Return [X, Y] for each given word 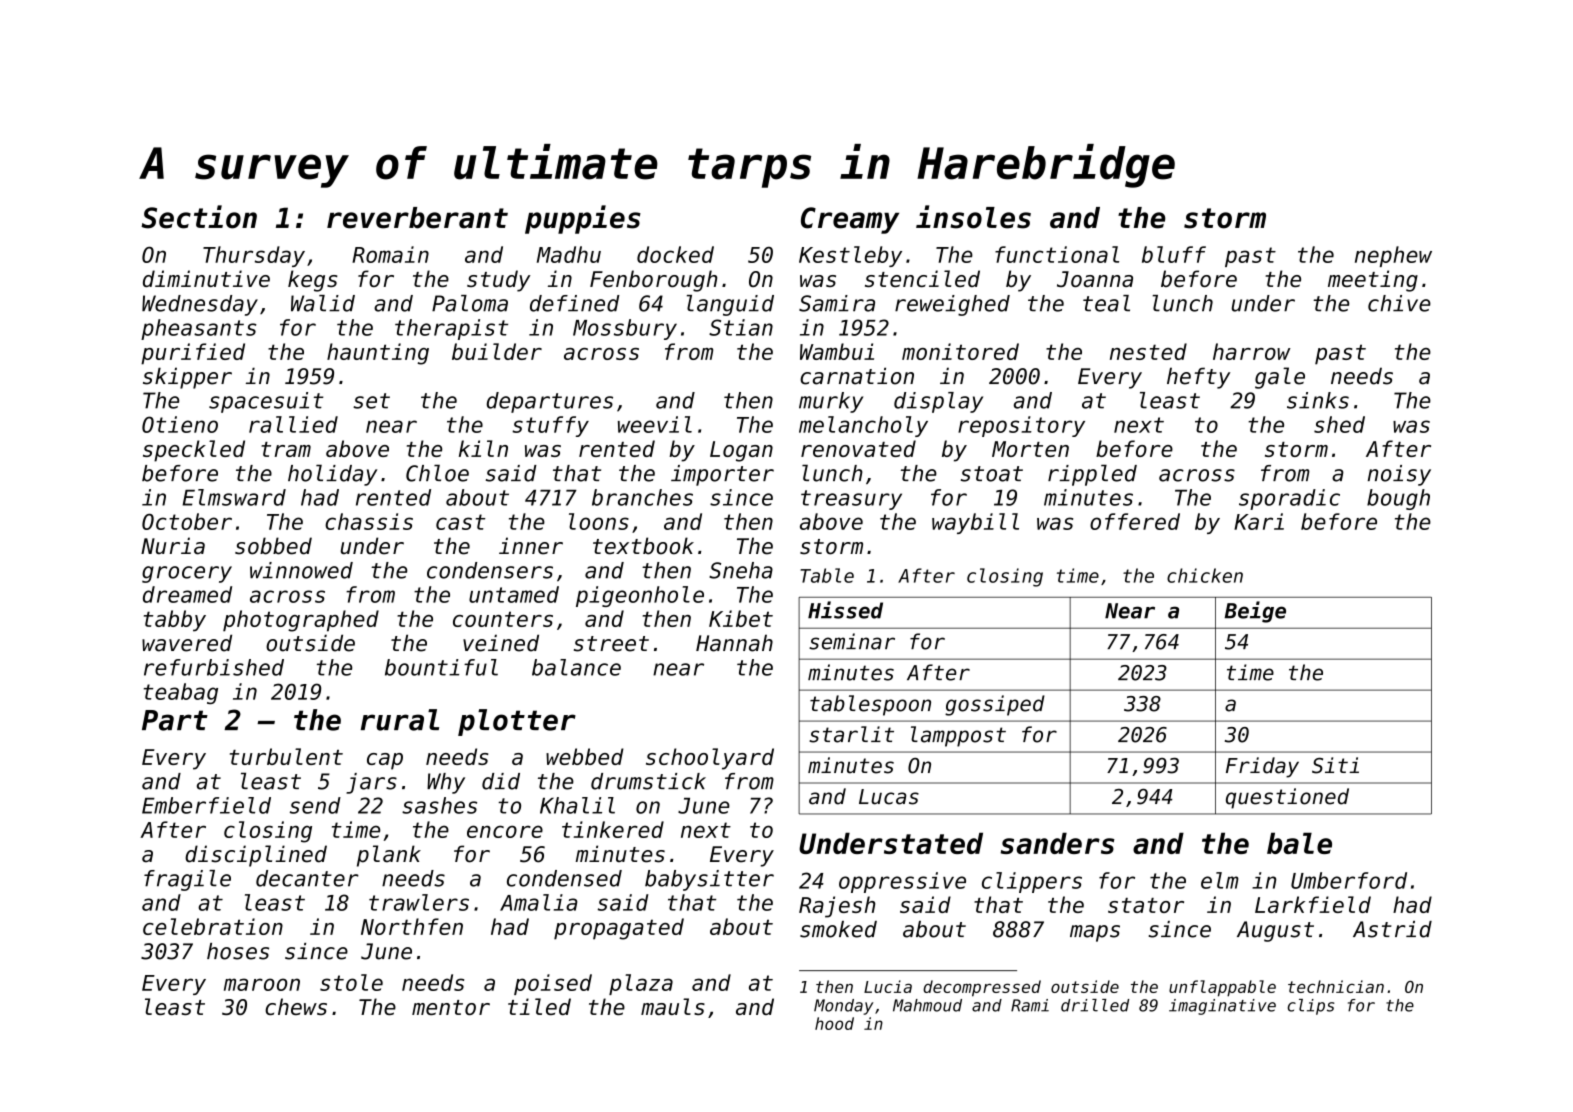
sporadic [1289, 499]
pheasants [199, 329]
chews [296, 1006]
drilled [1095, 1005]
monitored [960, 351]
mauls [673, 1006]
